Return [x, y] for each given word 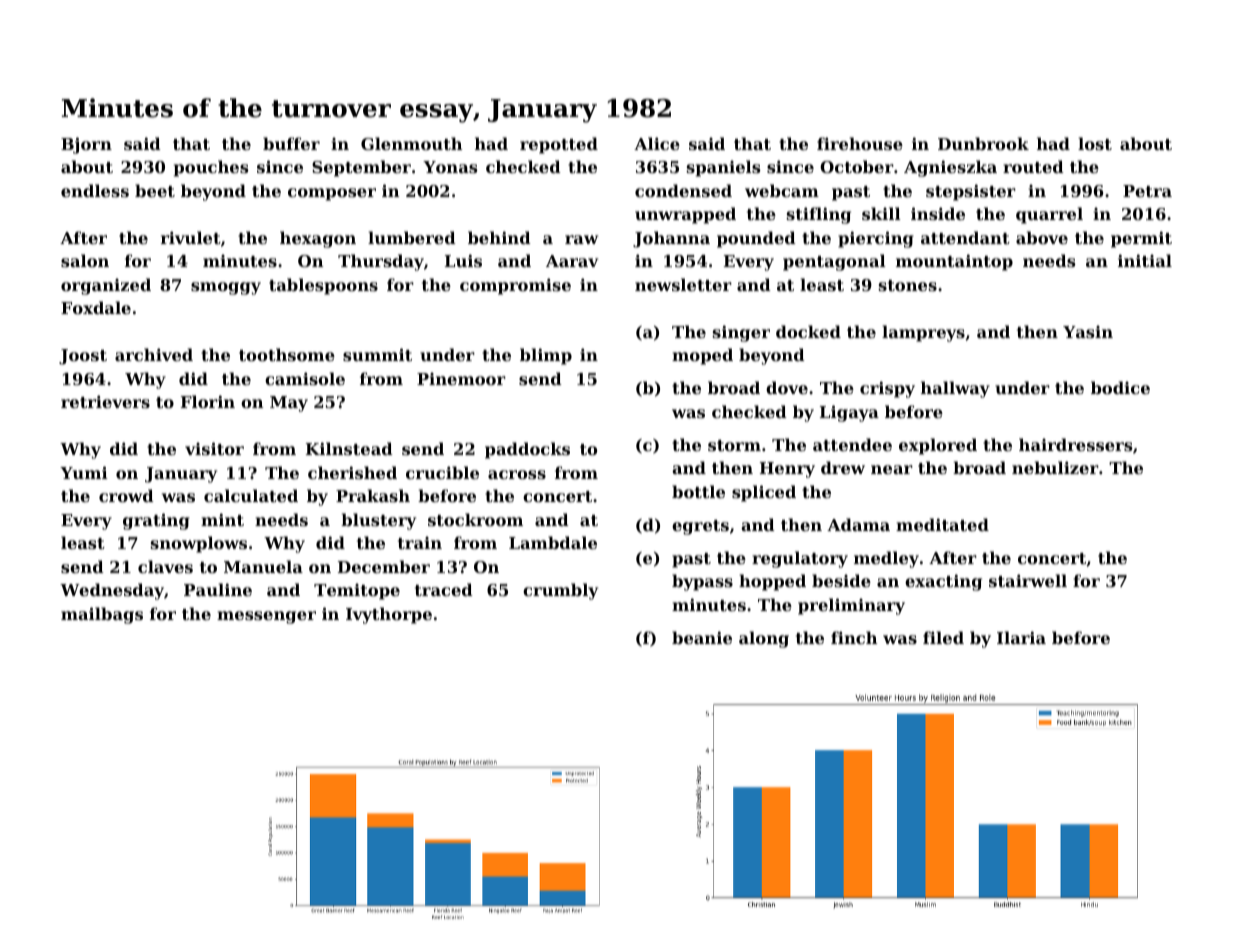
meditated [942, 524]
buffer [291, 143]
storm [734, 445]
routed [1033, 166]
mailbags [102, 615]
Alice [657, 143]
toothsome [287, 354]
